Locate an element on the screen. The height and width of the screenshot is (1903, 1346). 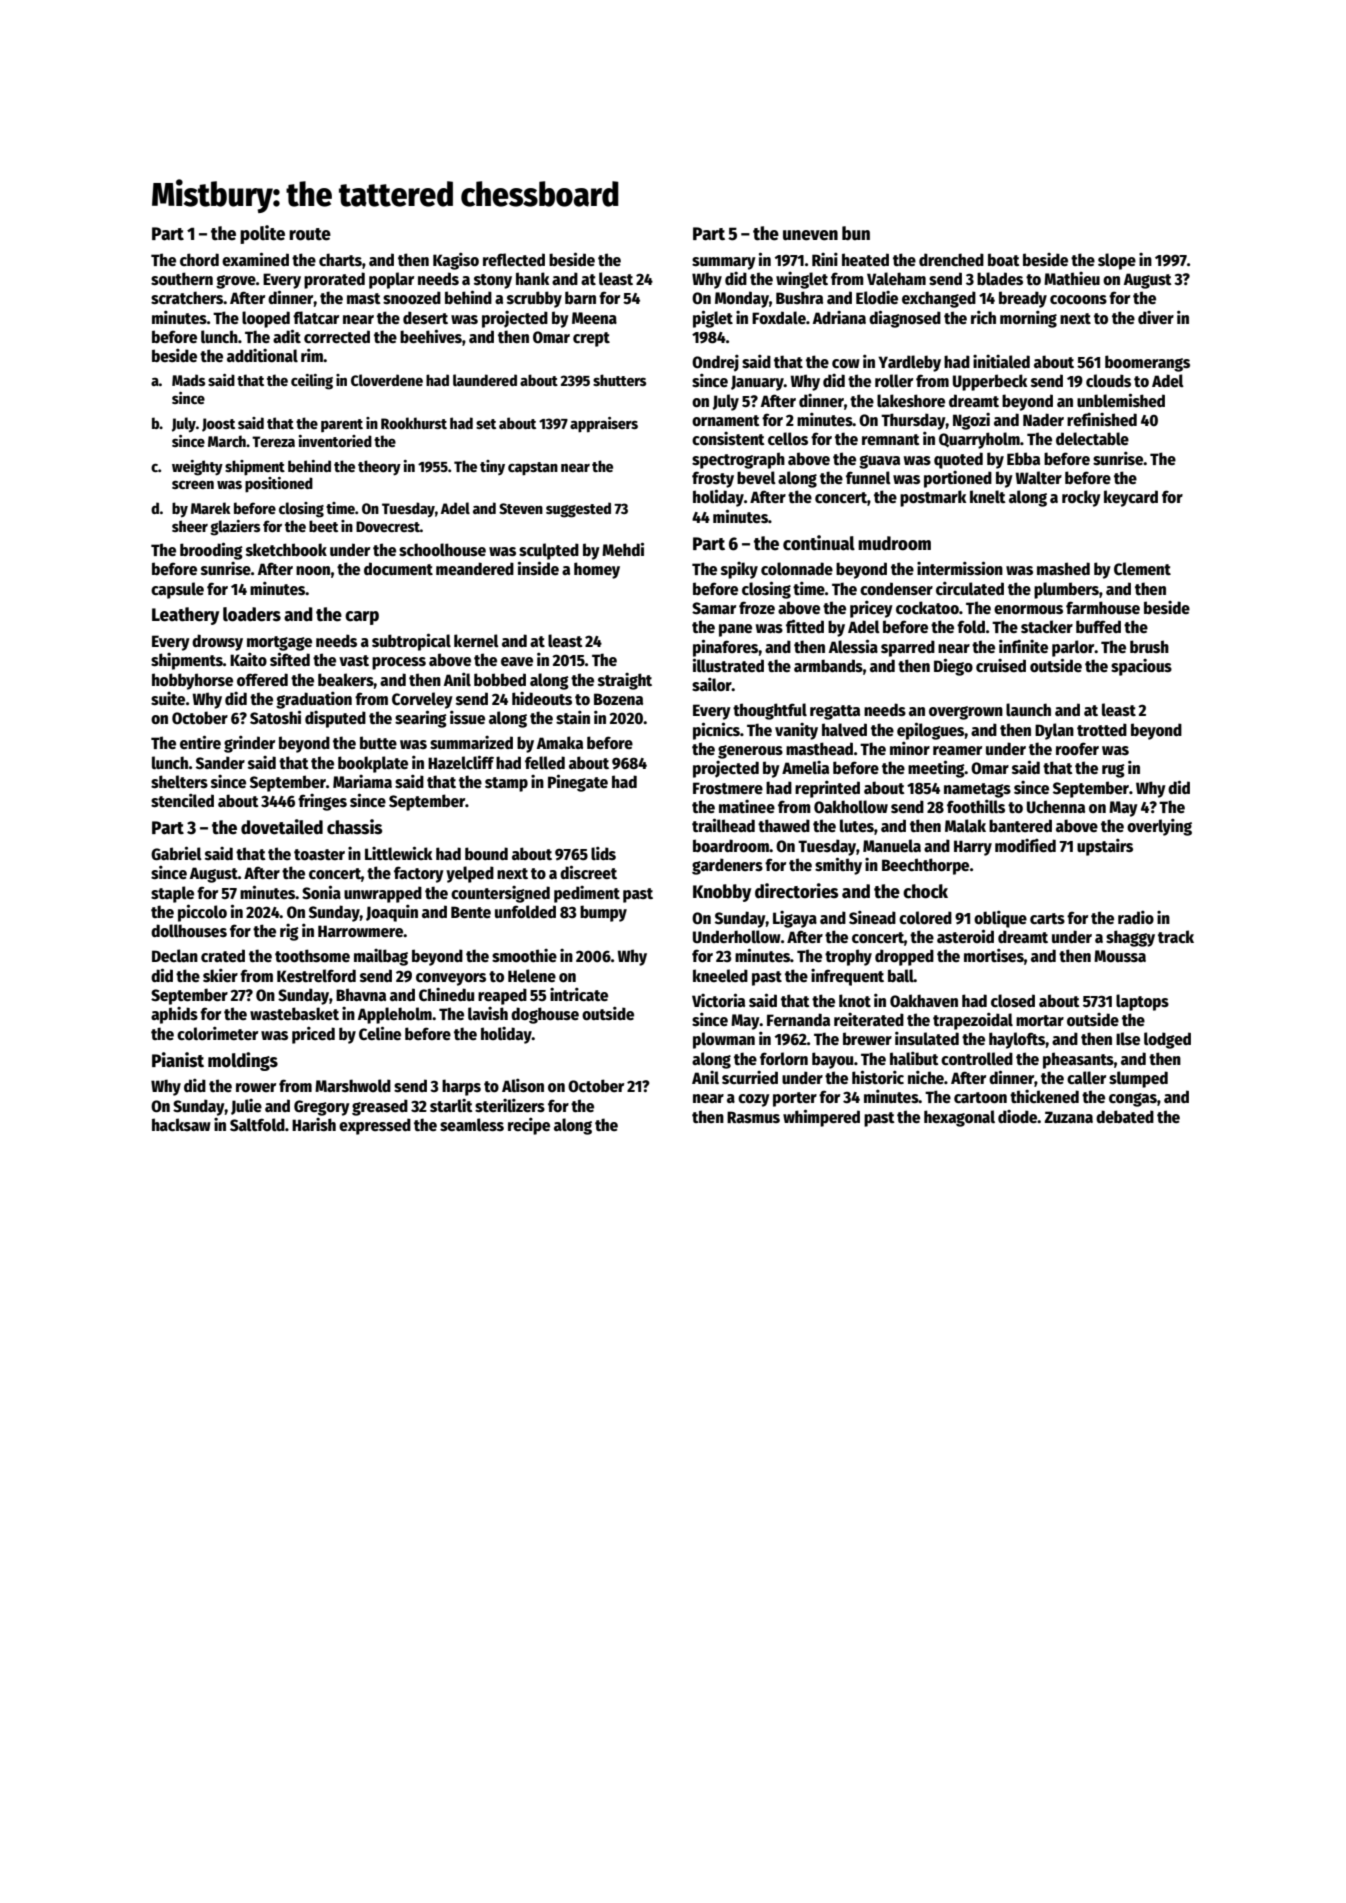
subtropical is located at coordinates (411, 642).
